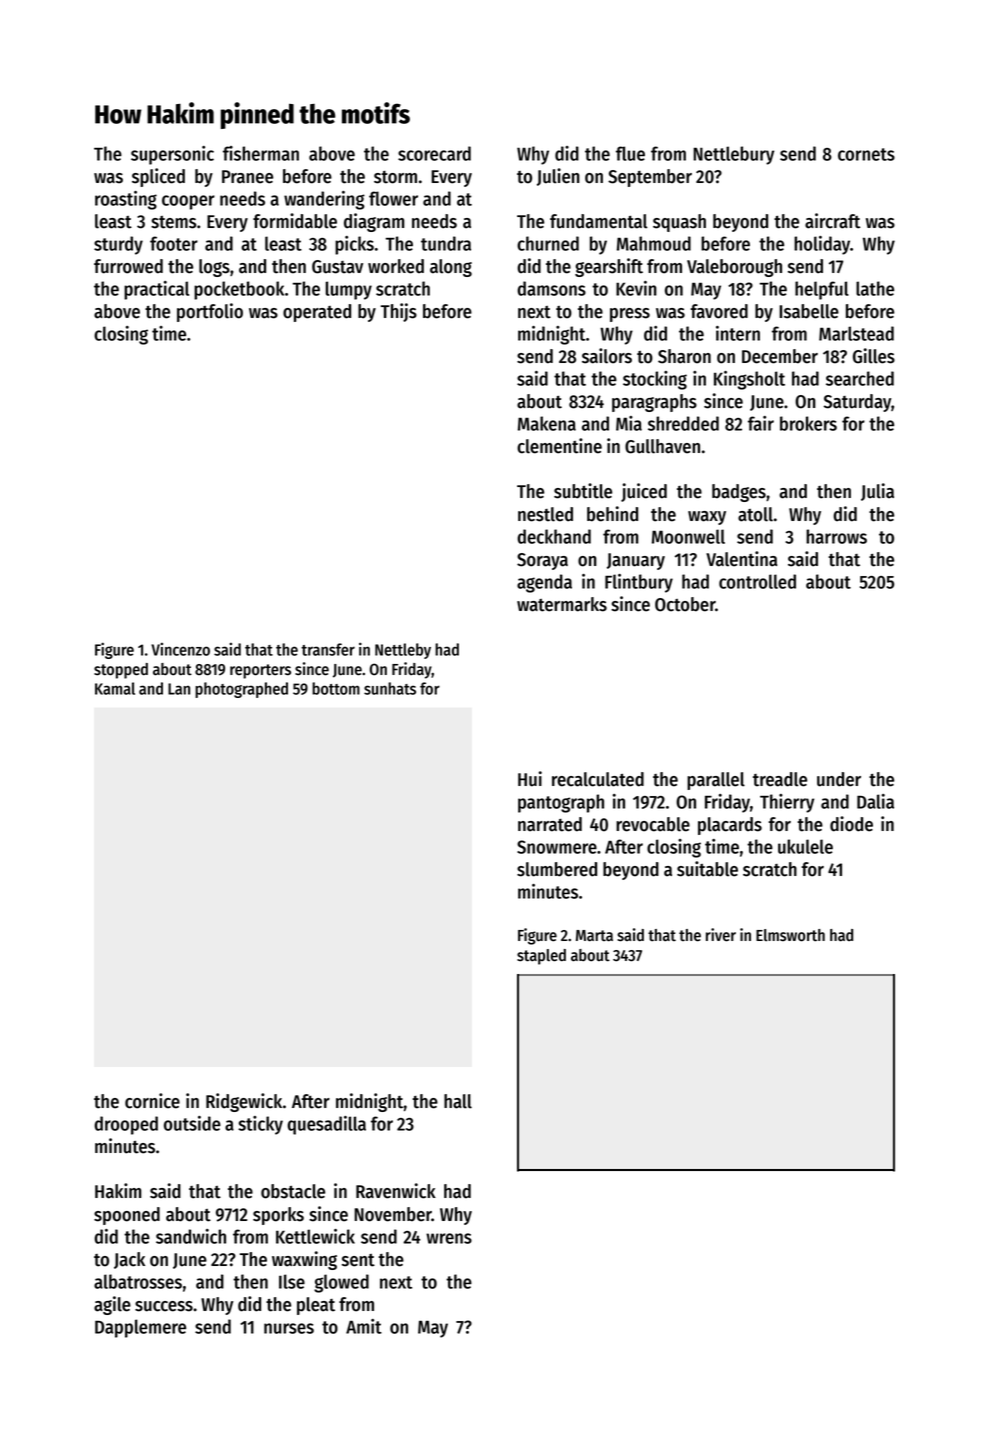 Image resolution: width=989 pixels, height=1432 pixels. Describe the element at coordinates (115, 688) in the image. I see `Kamal` at that location.
